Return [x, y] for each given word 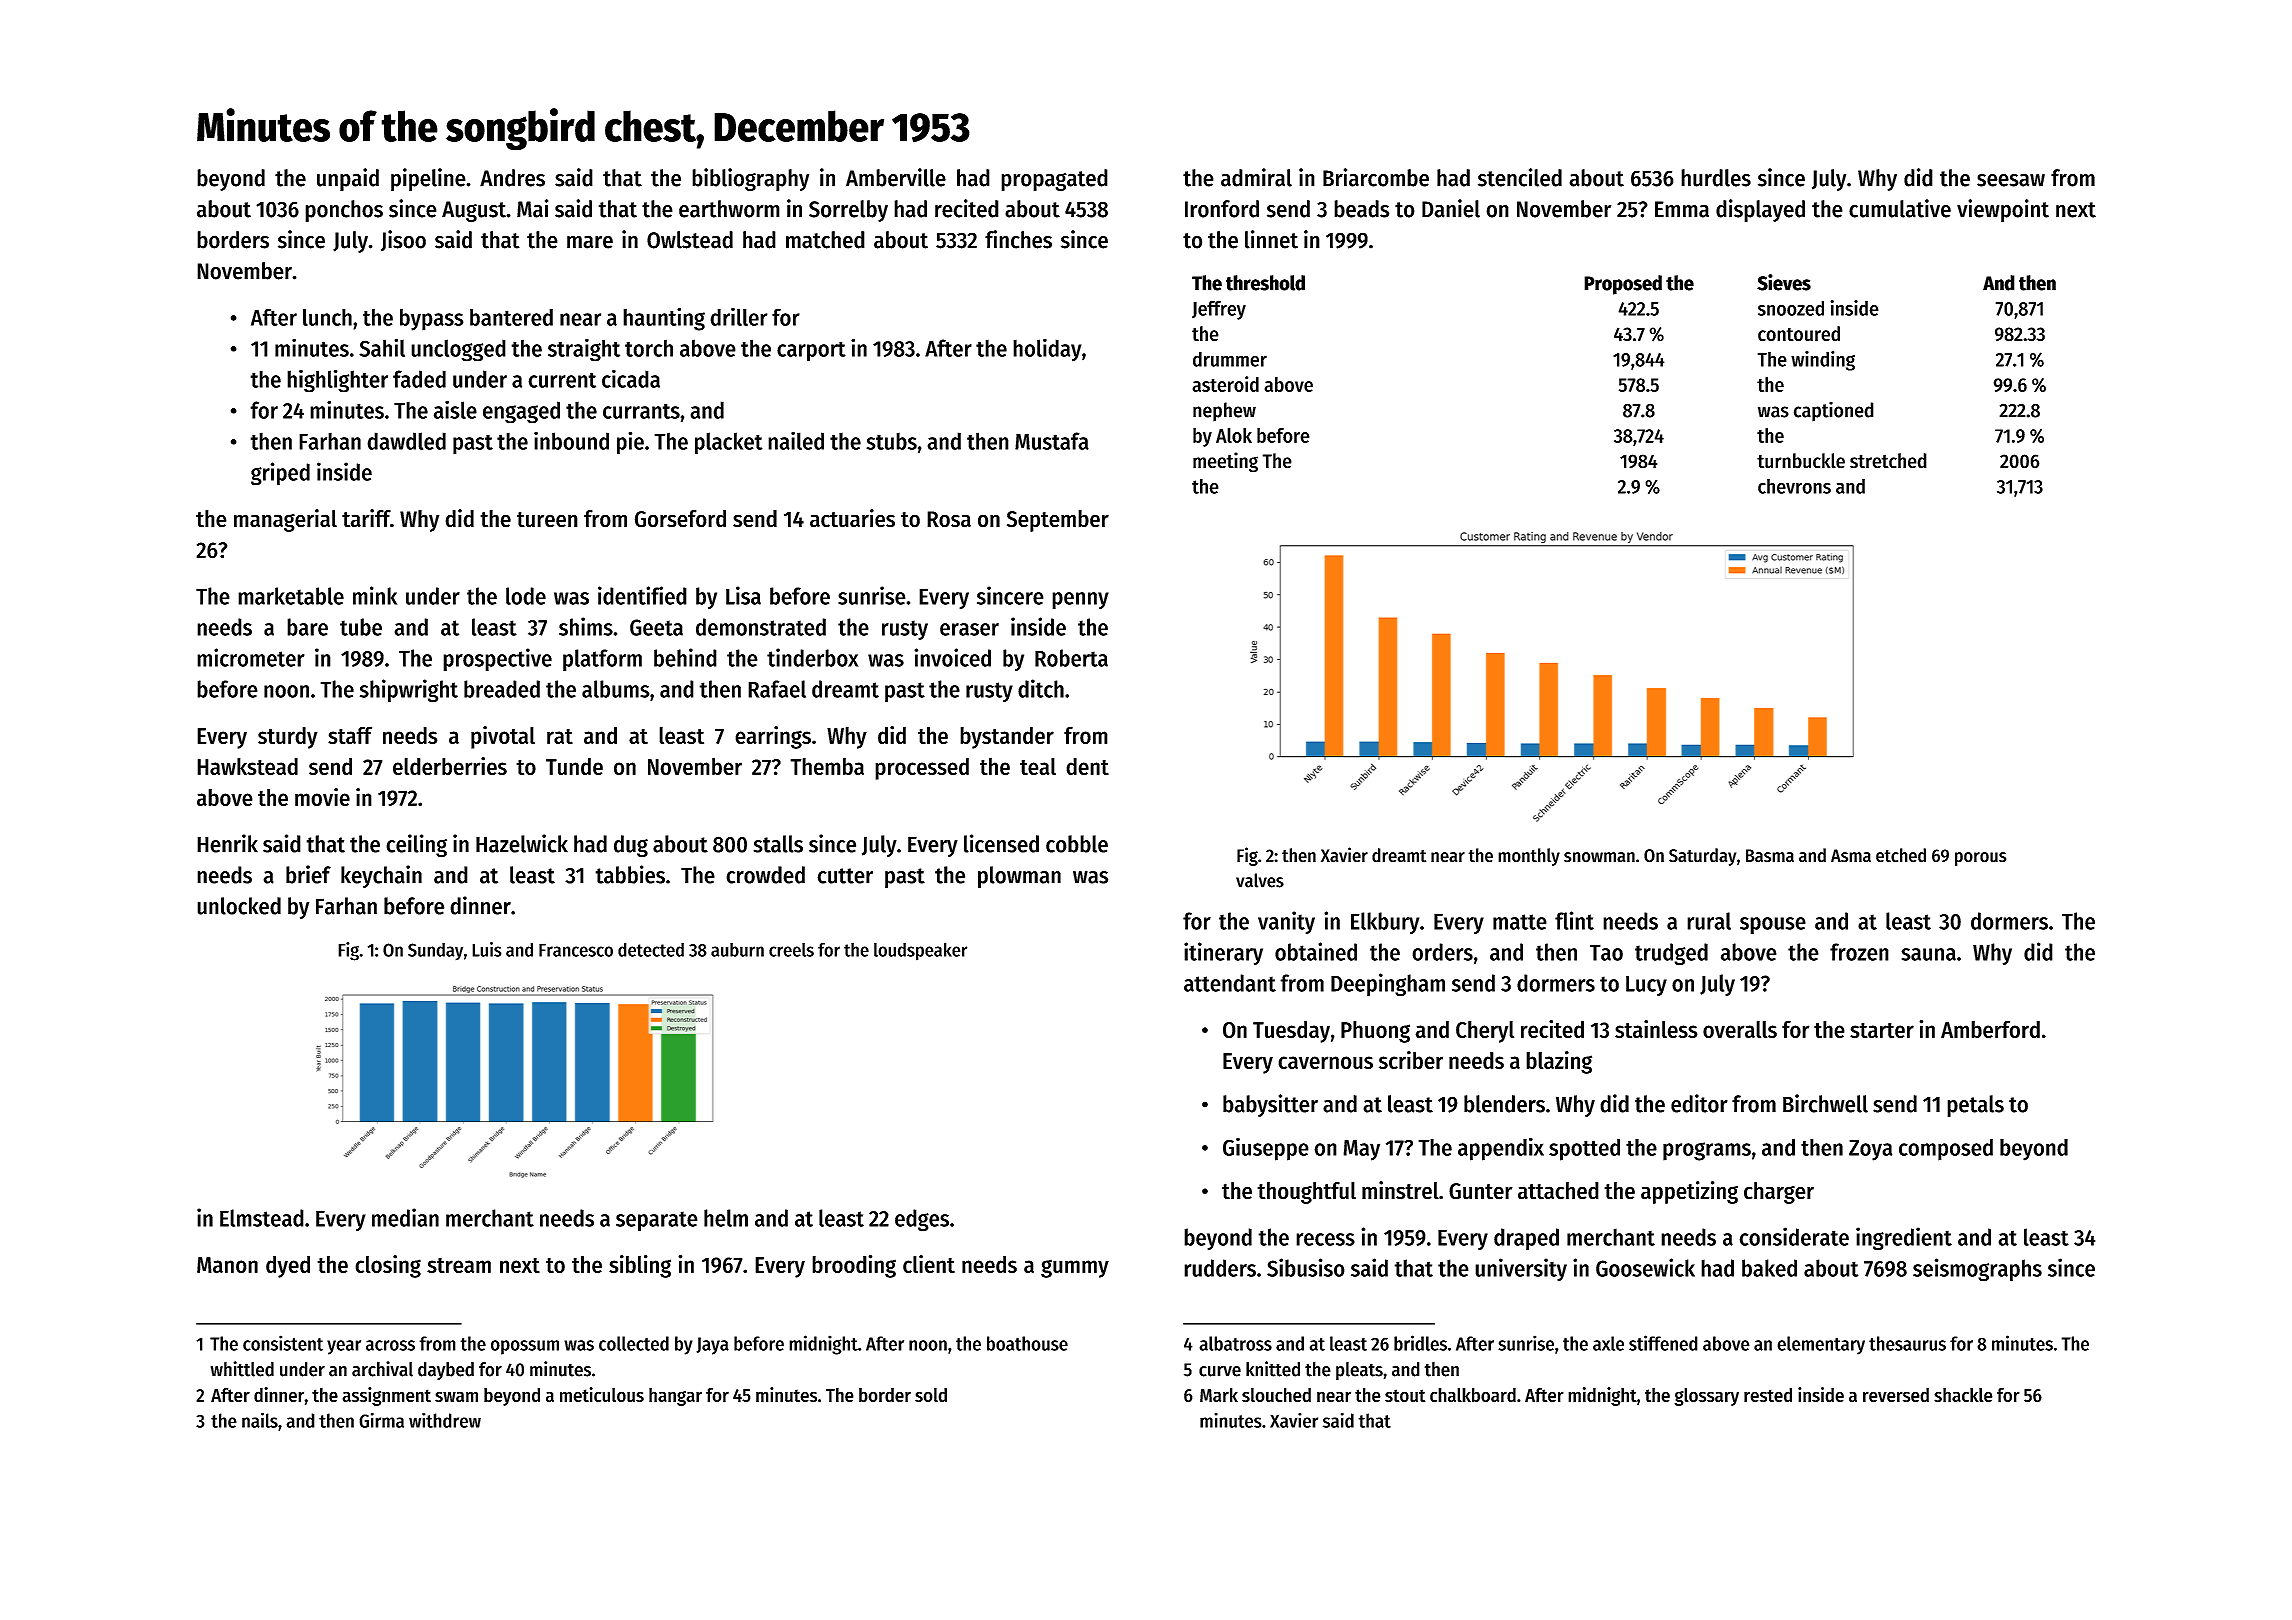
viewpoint [2003, 210]
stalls [778, 844]
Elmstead [262, 1218]
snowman [1599, 857]
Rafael [777, 689]
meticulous [602, 1395]
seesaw [2011, 180]
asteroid [1225, 384]
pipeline [428, 179]
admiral [1256, 177]
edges [922, 1220]
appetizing [1689, 1192]
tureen [547, 520]
